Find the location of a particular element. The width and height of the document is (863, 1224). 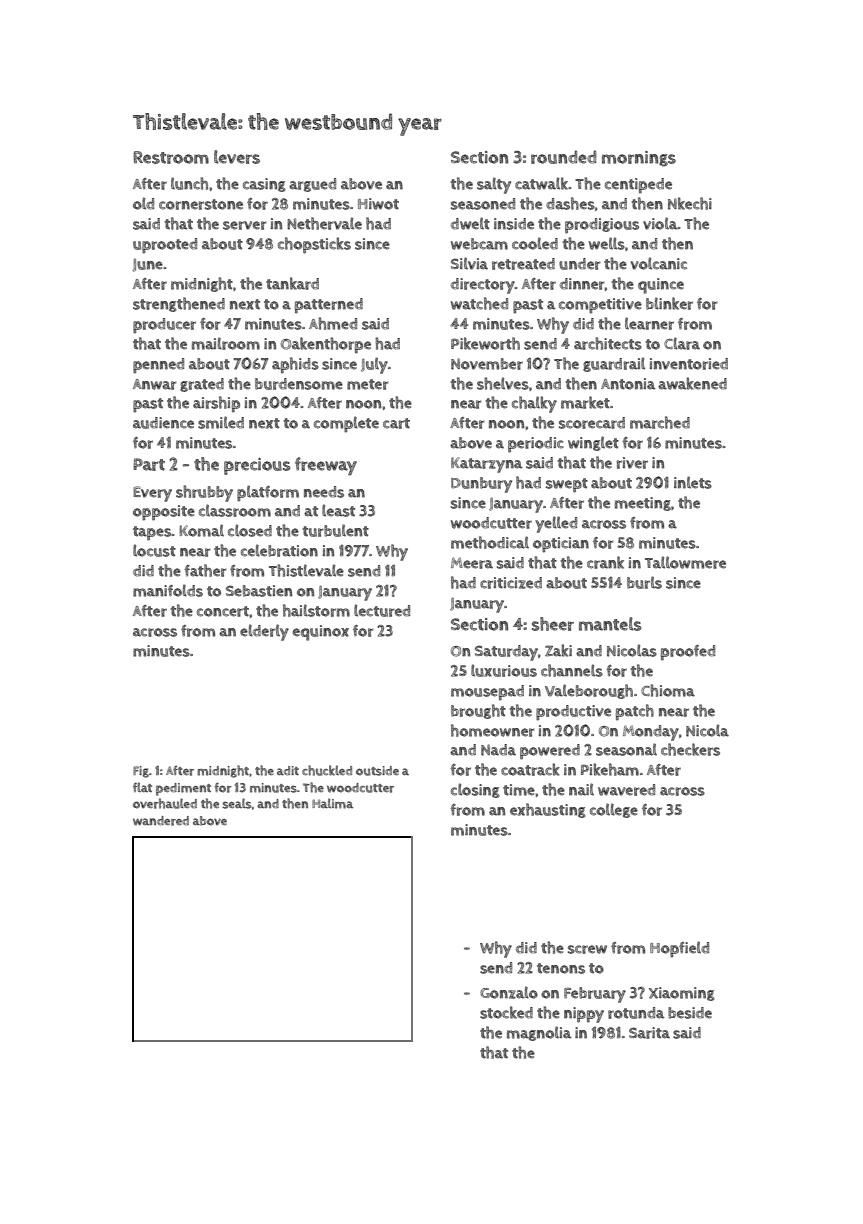

mornings is located at coordinates (639, 159).
